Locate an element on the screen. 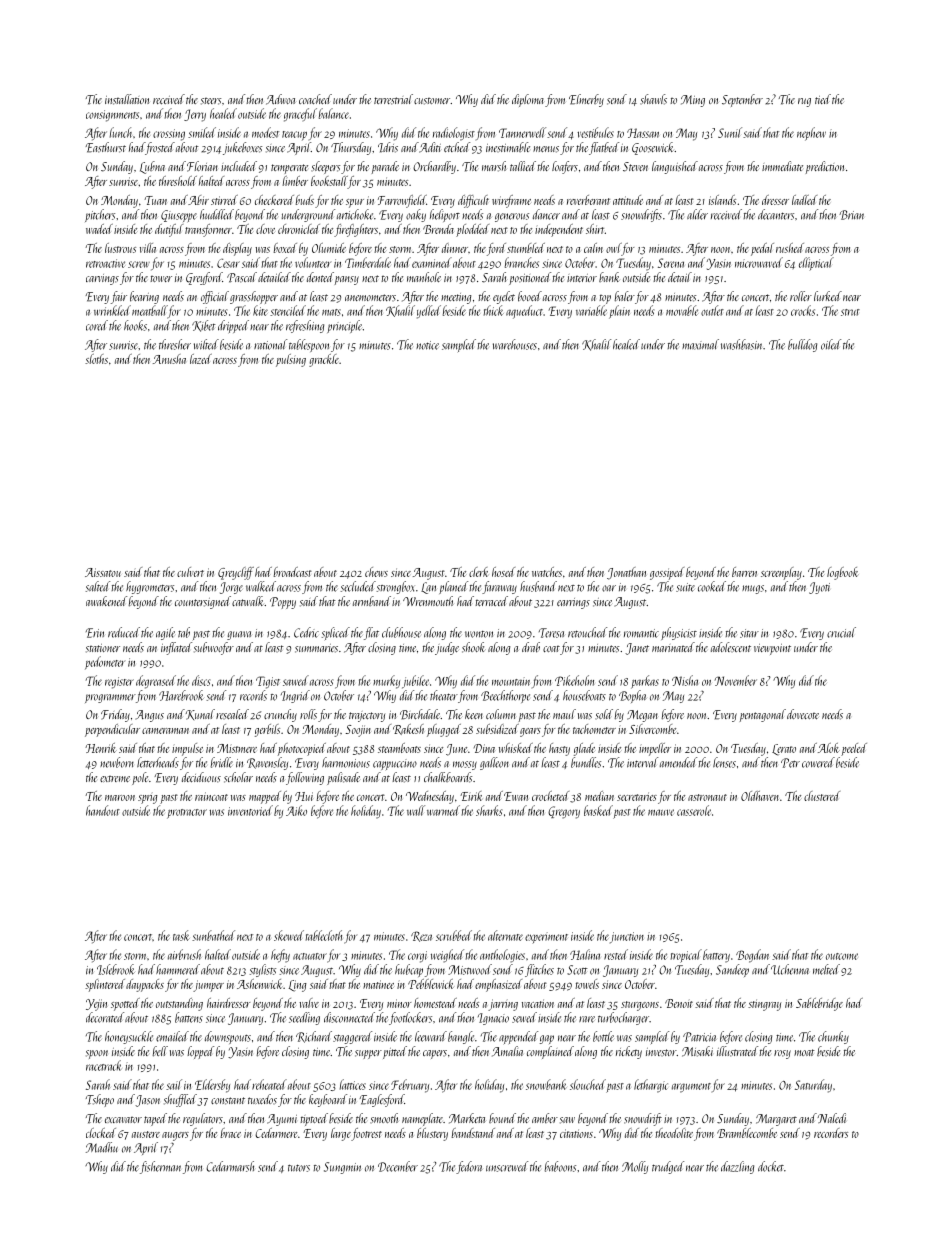  mapped is located at coordinates (265, 797).
